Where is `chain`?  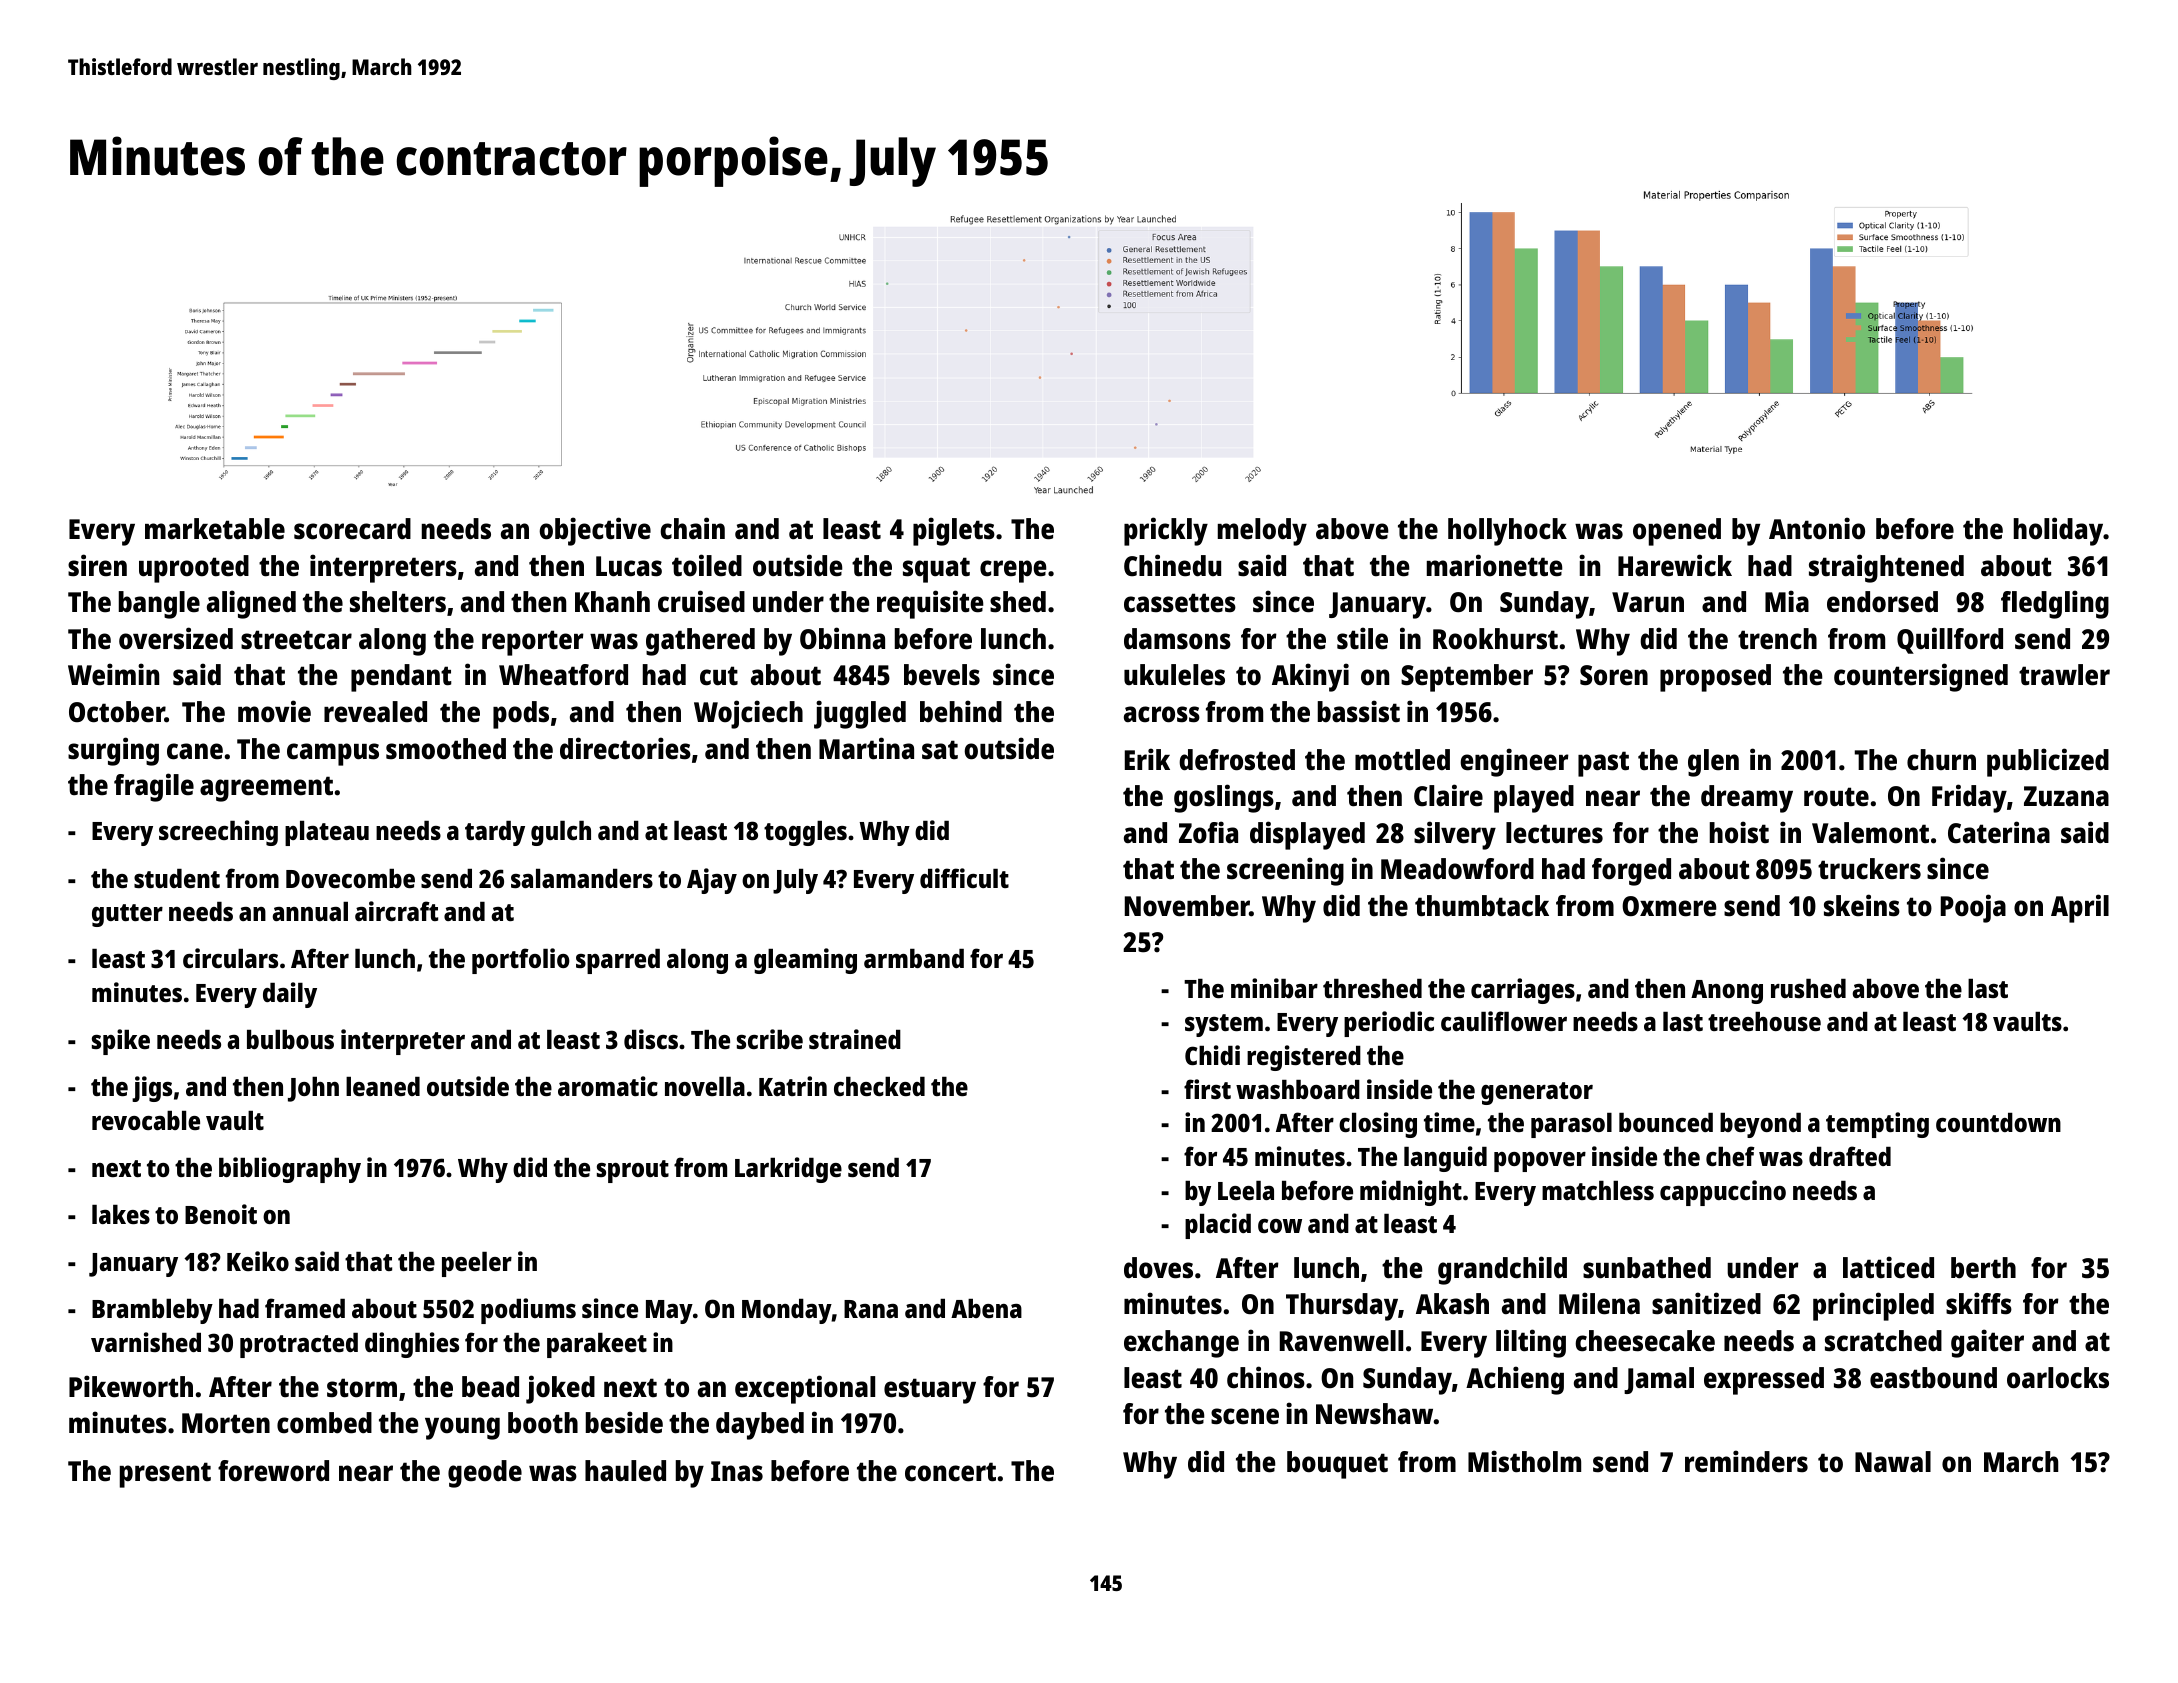
chain is located at coordinates (692, 528).
